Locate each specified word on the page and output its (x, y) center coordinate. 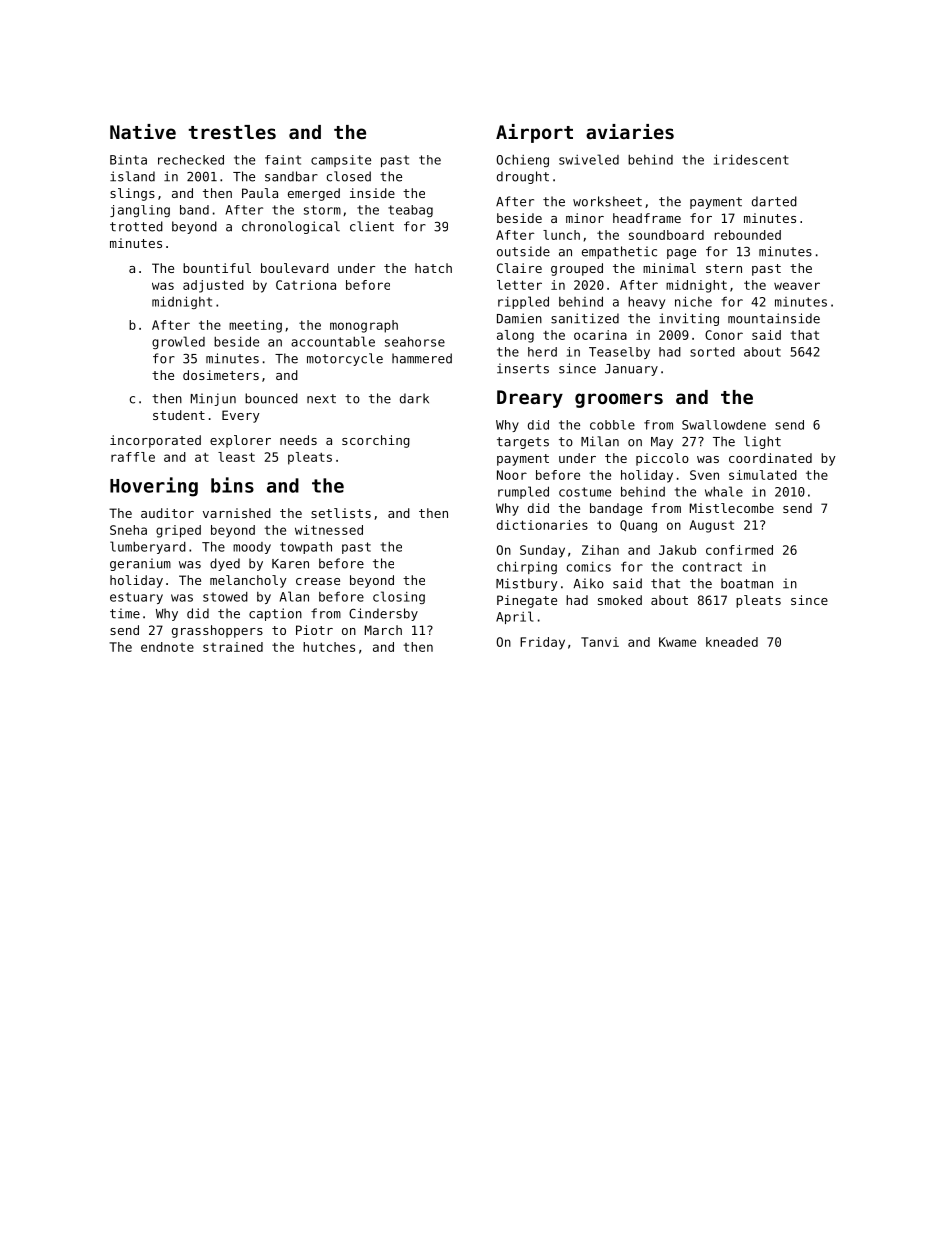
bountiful (217, 268)
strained (233, 647)
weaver (797, 286)
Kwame (677, 642)
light (762, 442)
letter (519, 285)
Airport (534, 133)
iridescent (751, 159)
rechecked (191, 160)
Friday (542, 643)
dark (414, 398)
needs (298, 440)
